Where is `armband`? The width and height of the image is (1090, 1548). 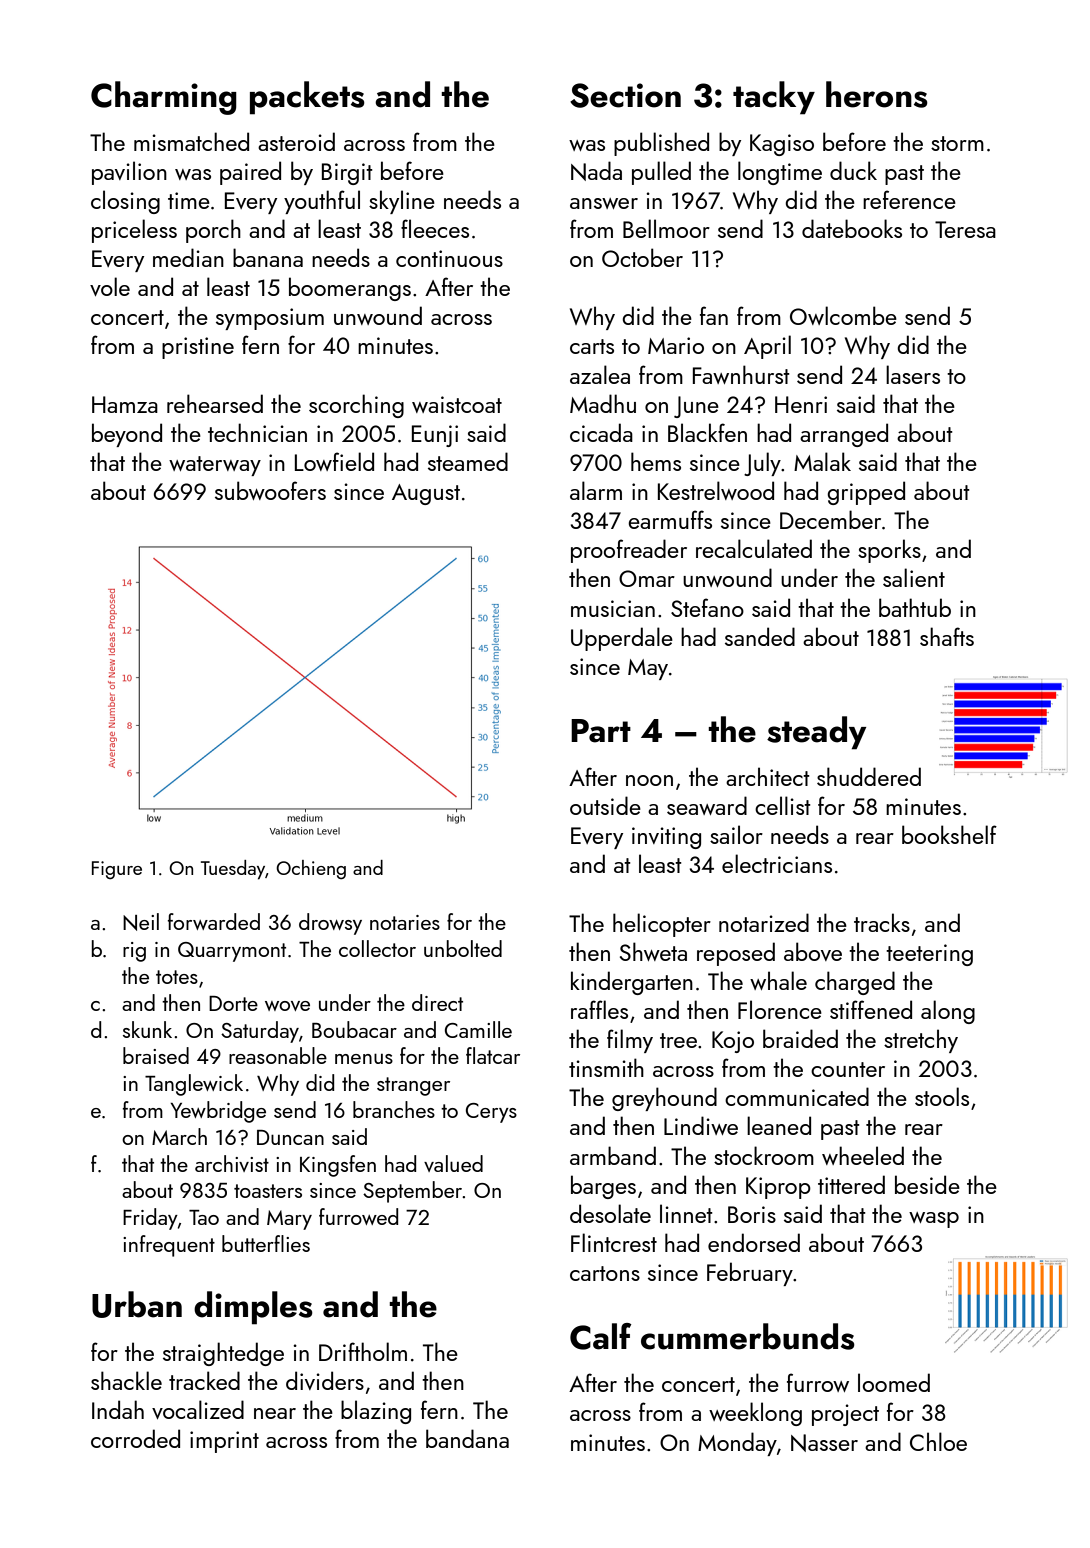 armband is located at coordinates (613, 1155).
